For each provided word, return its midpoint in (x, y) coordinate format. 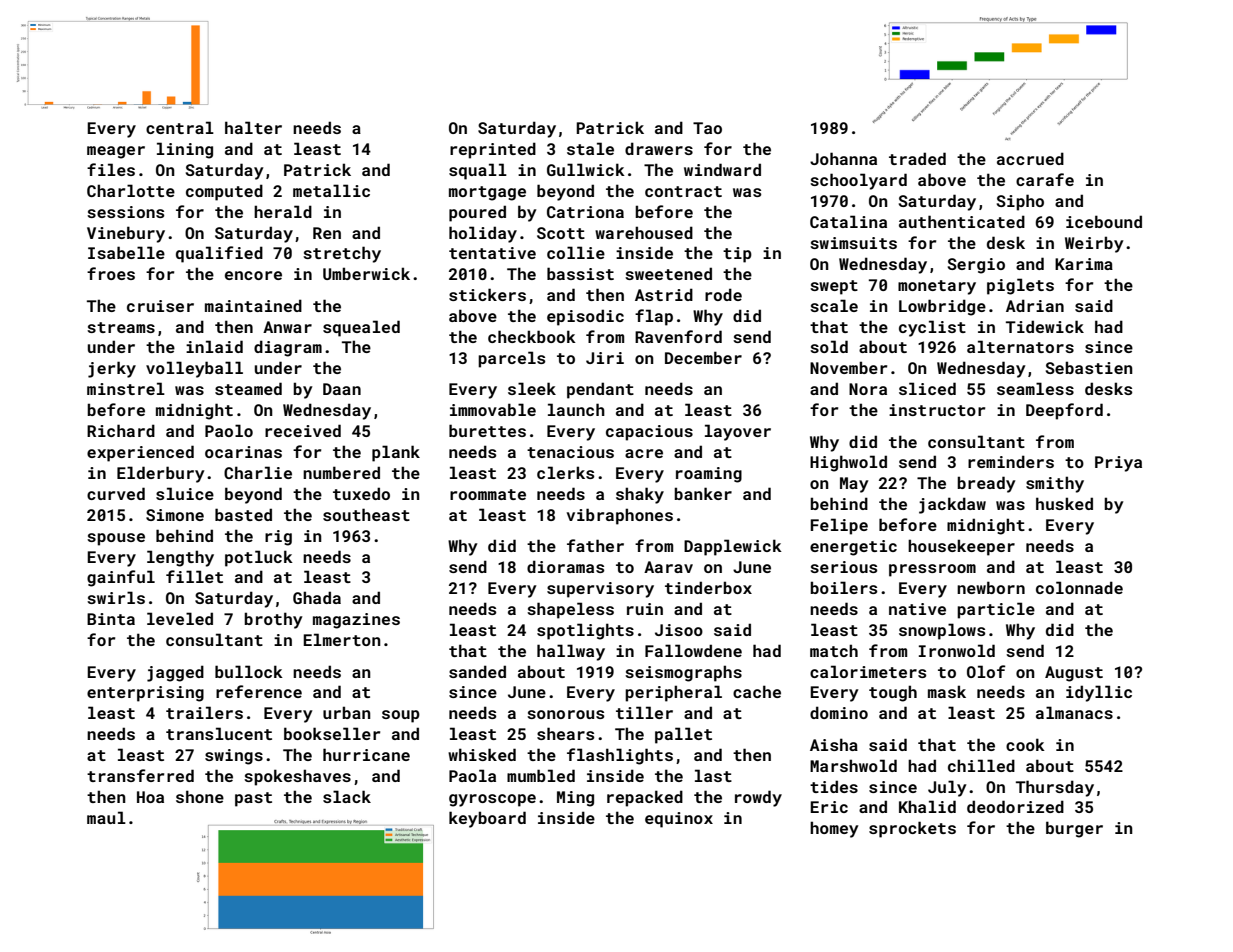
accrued (1030, 158)
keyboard (487, 819)
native (917, 609)
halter (253, 127)
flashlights (620, 756)
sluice (185, 493)
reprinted (493, 150)
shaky (640, 495)
